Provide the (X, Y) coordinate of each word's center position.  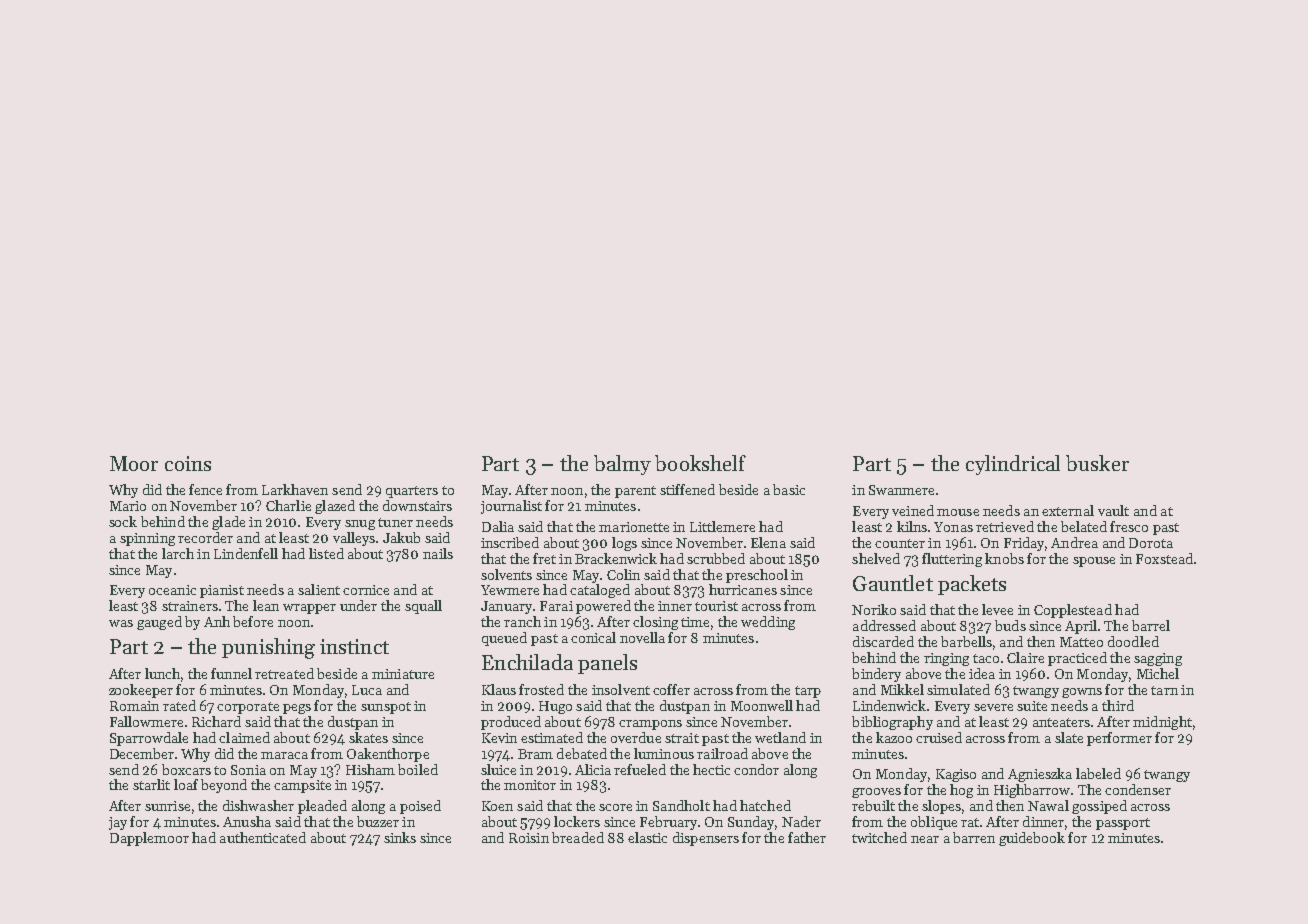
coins (188, 463)
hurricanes (743, 589)
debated (582, 753)
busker (1097, 463)
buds (1010, 625)
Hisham (370, 769)
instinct (354, 646)
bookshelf (700, 463)
